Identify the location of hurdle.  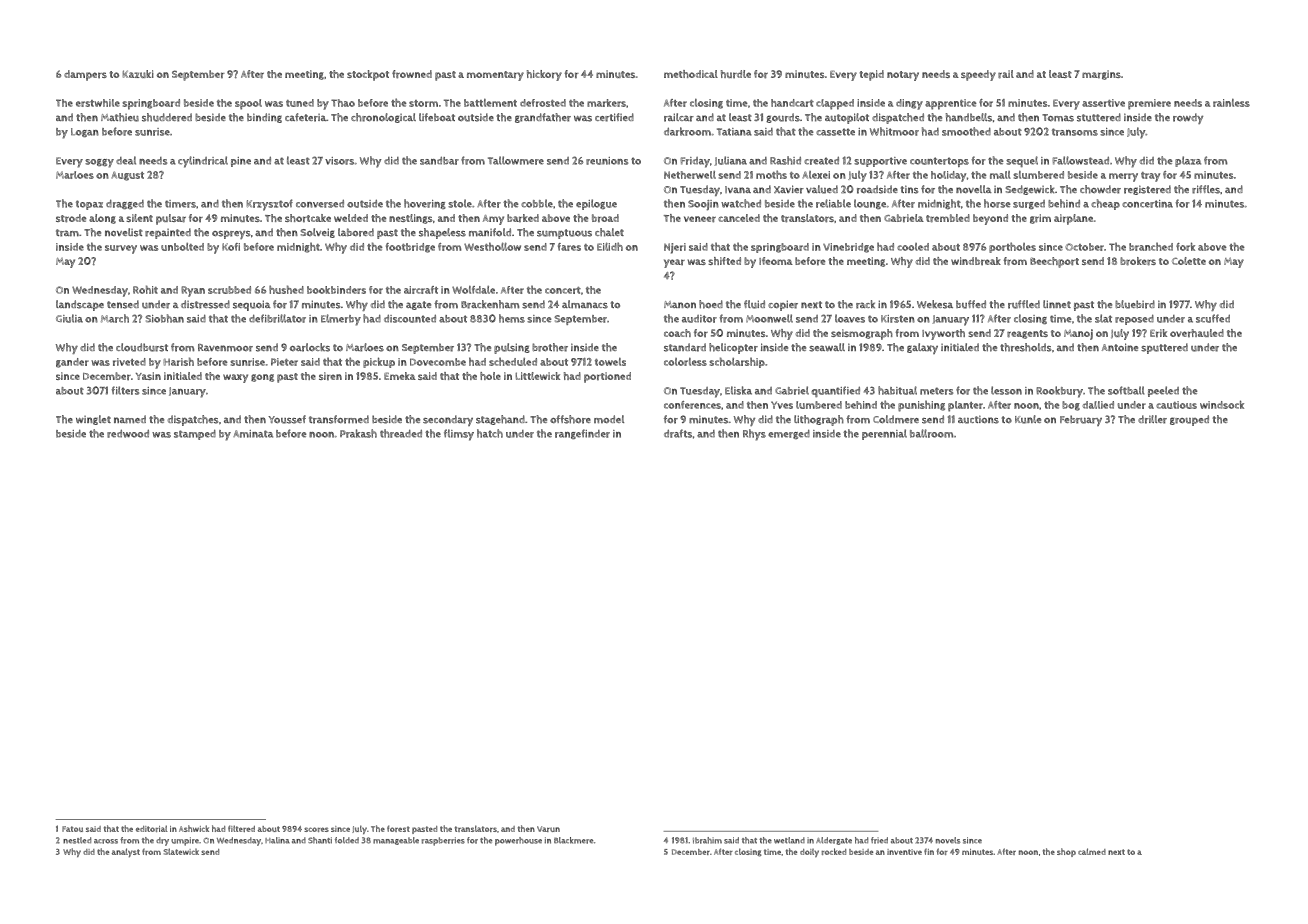
(736, 74).
